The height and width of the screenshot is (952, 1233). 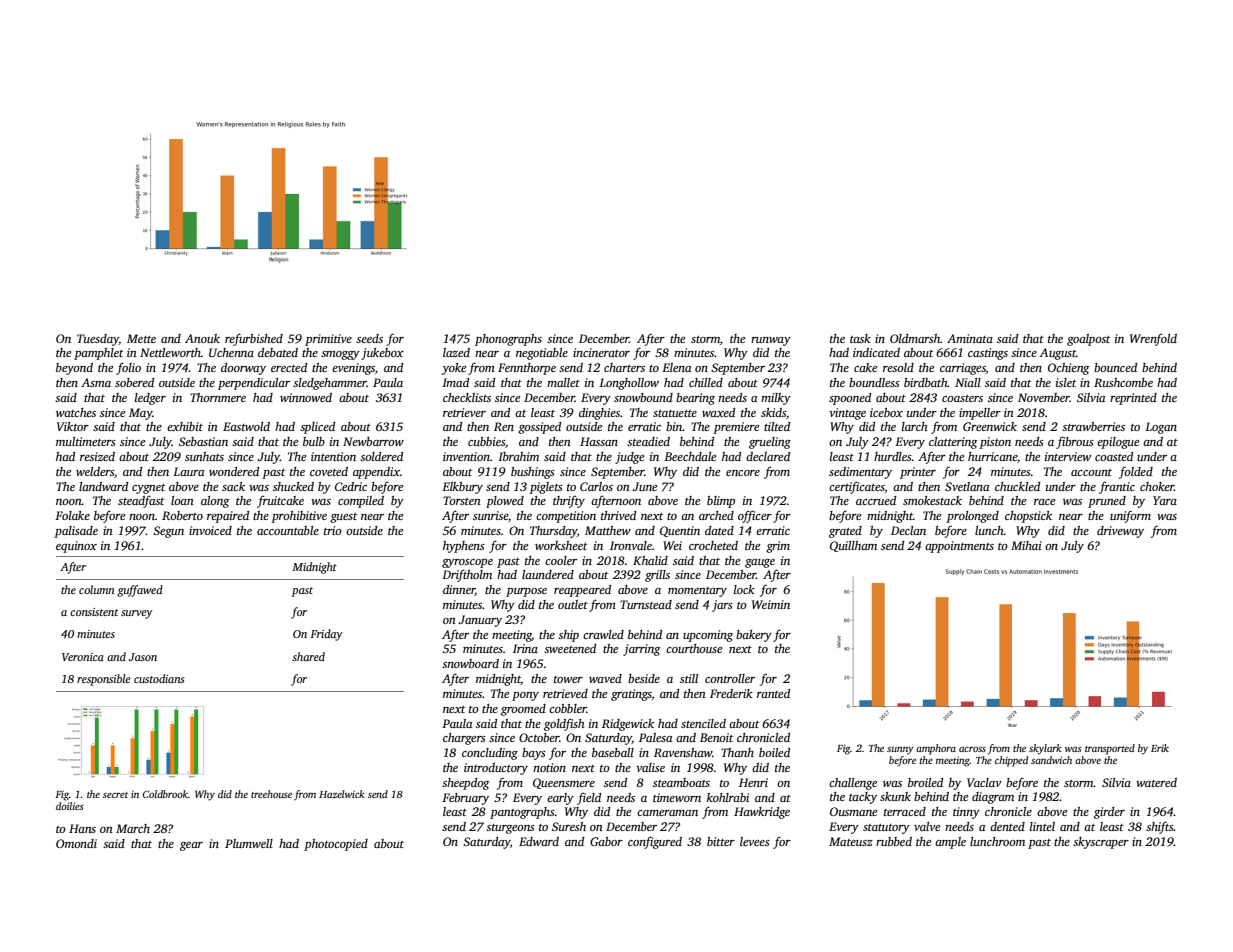 I want to click on chilled, so click(x=706, y=382).
